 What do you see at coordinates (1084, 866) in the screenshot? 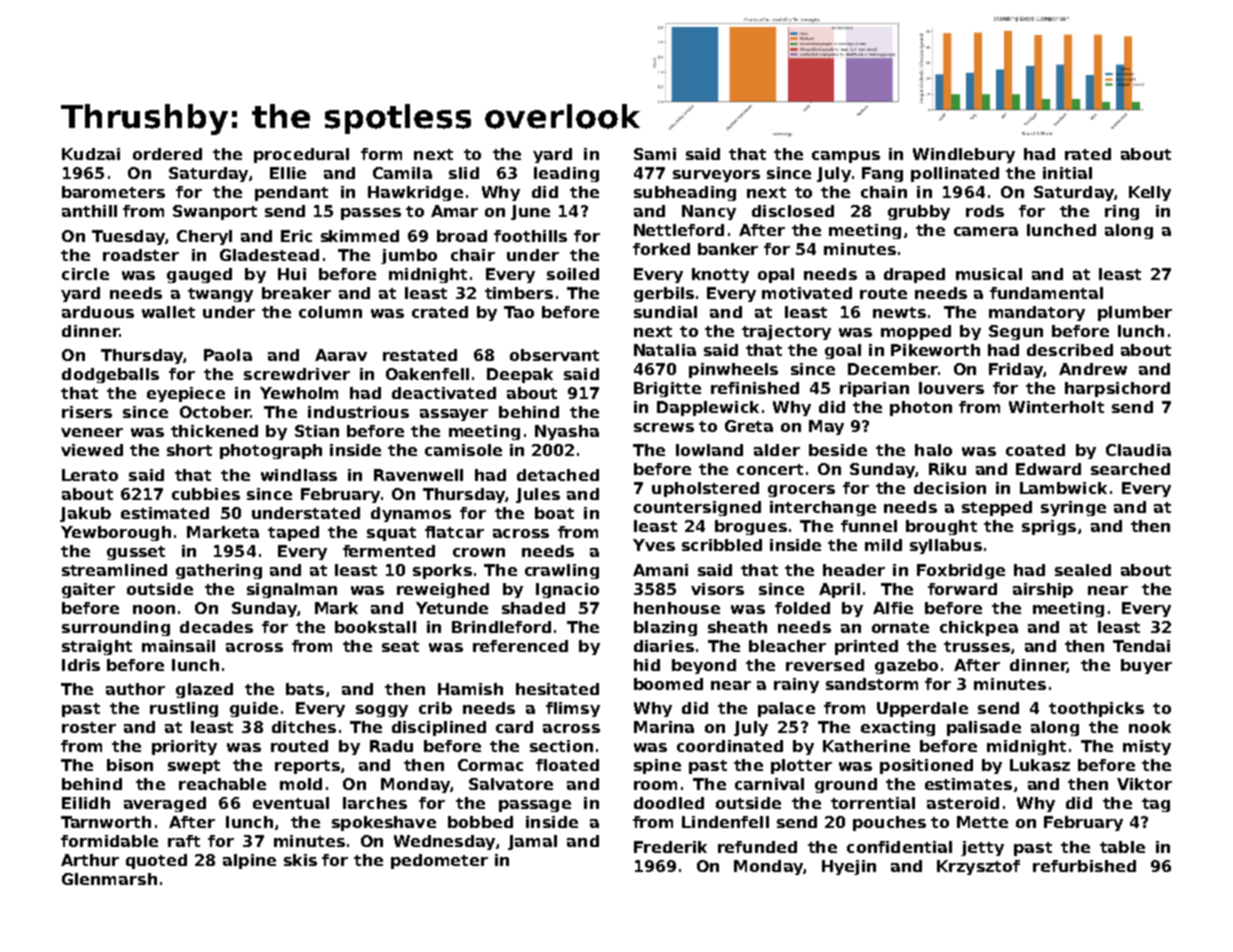
I see `refurbished` at bounding box center [1084, 866].
